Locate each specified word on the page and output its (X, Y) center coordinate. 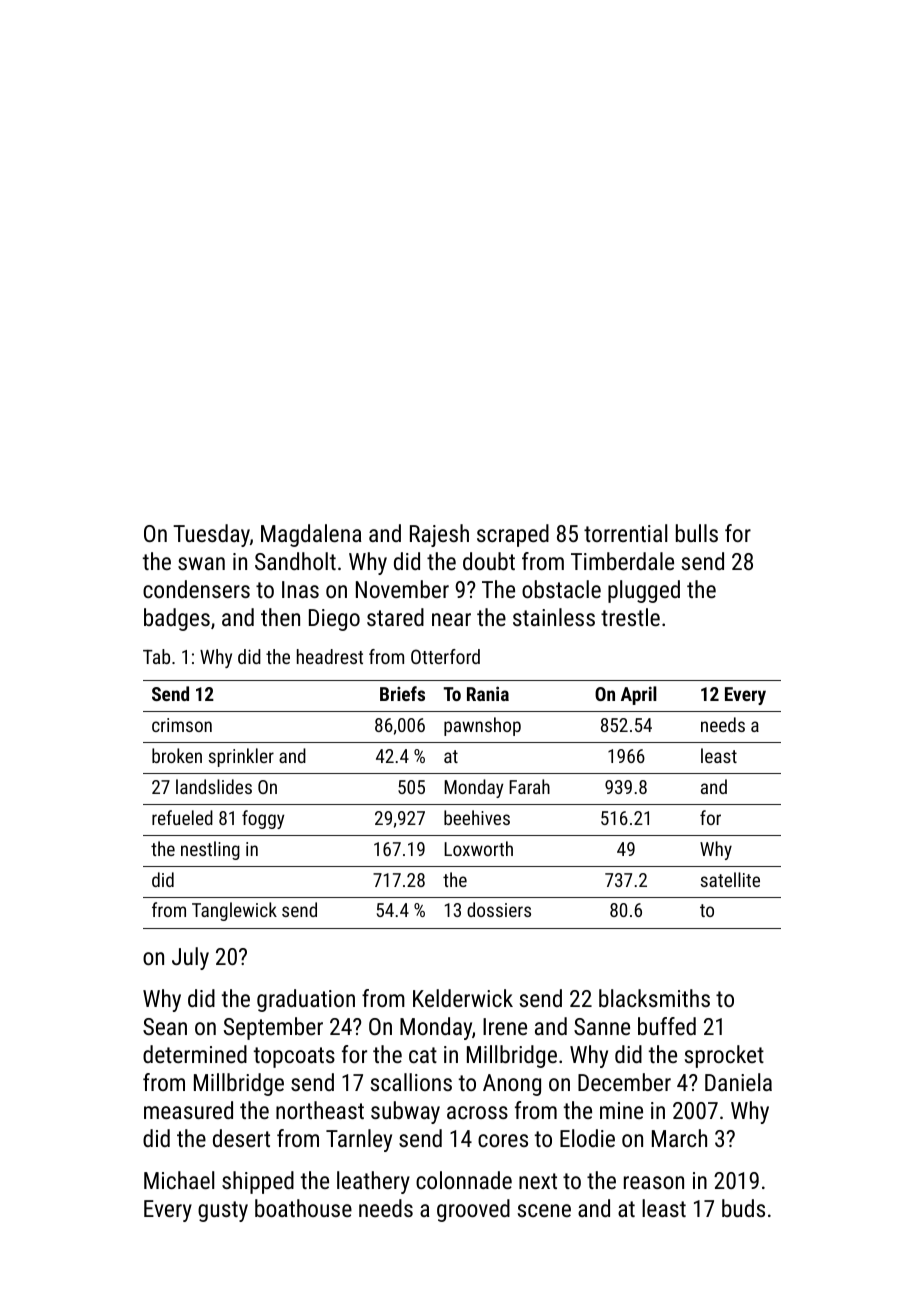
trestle (630, 617)
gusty (223, 1211)
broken (177, 755)
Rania (488, 693)
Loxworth (478, 848)
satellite (730, 879)
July (190, 958)
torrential (625, 533)
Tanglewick (234, 911)
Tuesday (211, 535)
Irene (505, 1026)
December (624, 1082)
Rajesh (439, 535)
